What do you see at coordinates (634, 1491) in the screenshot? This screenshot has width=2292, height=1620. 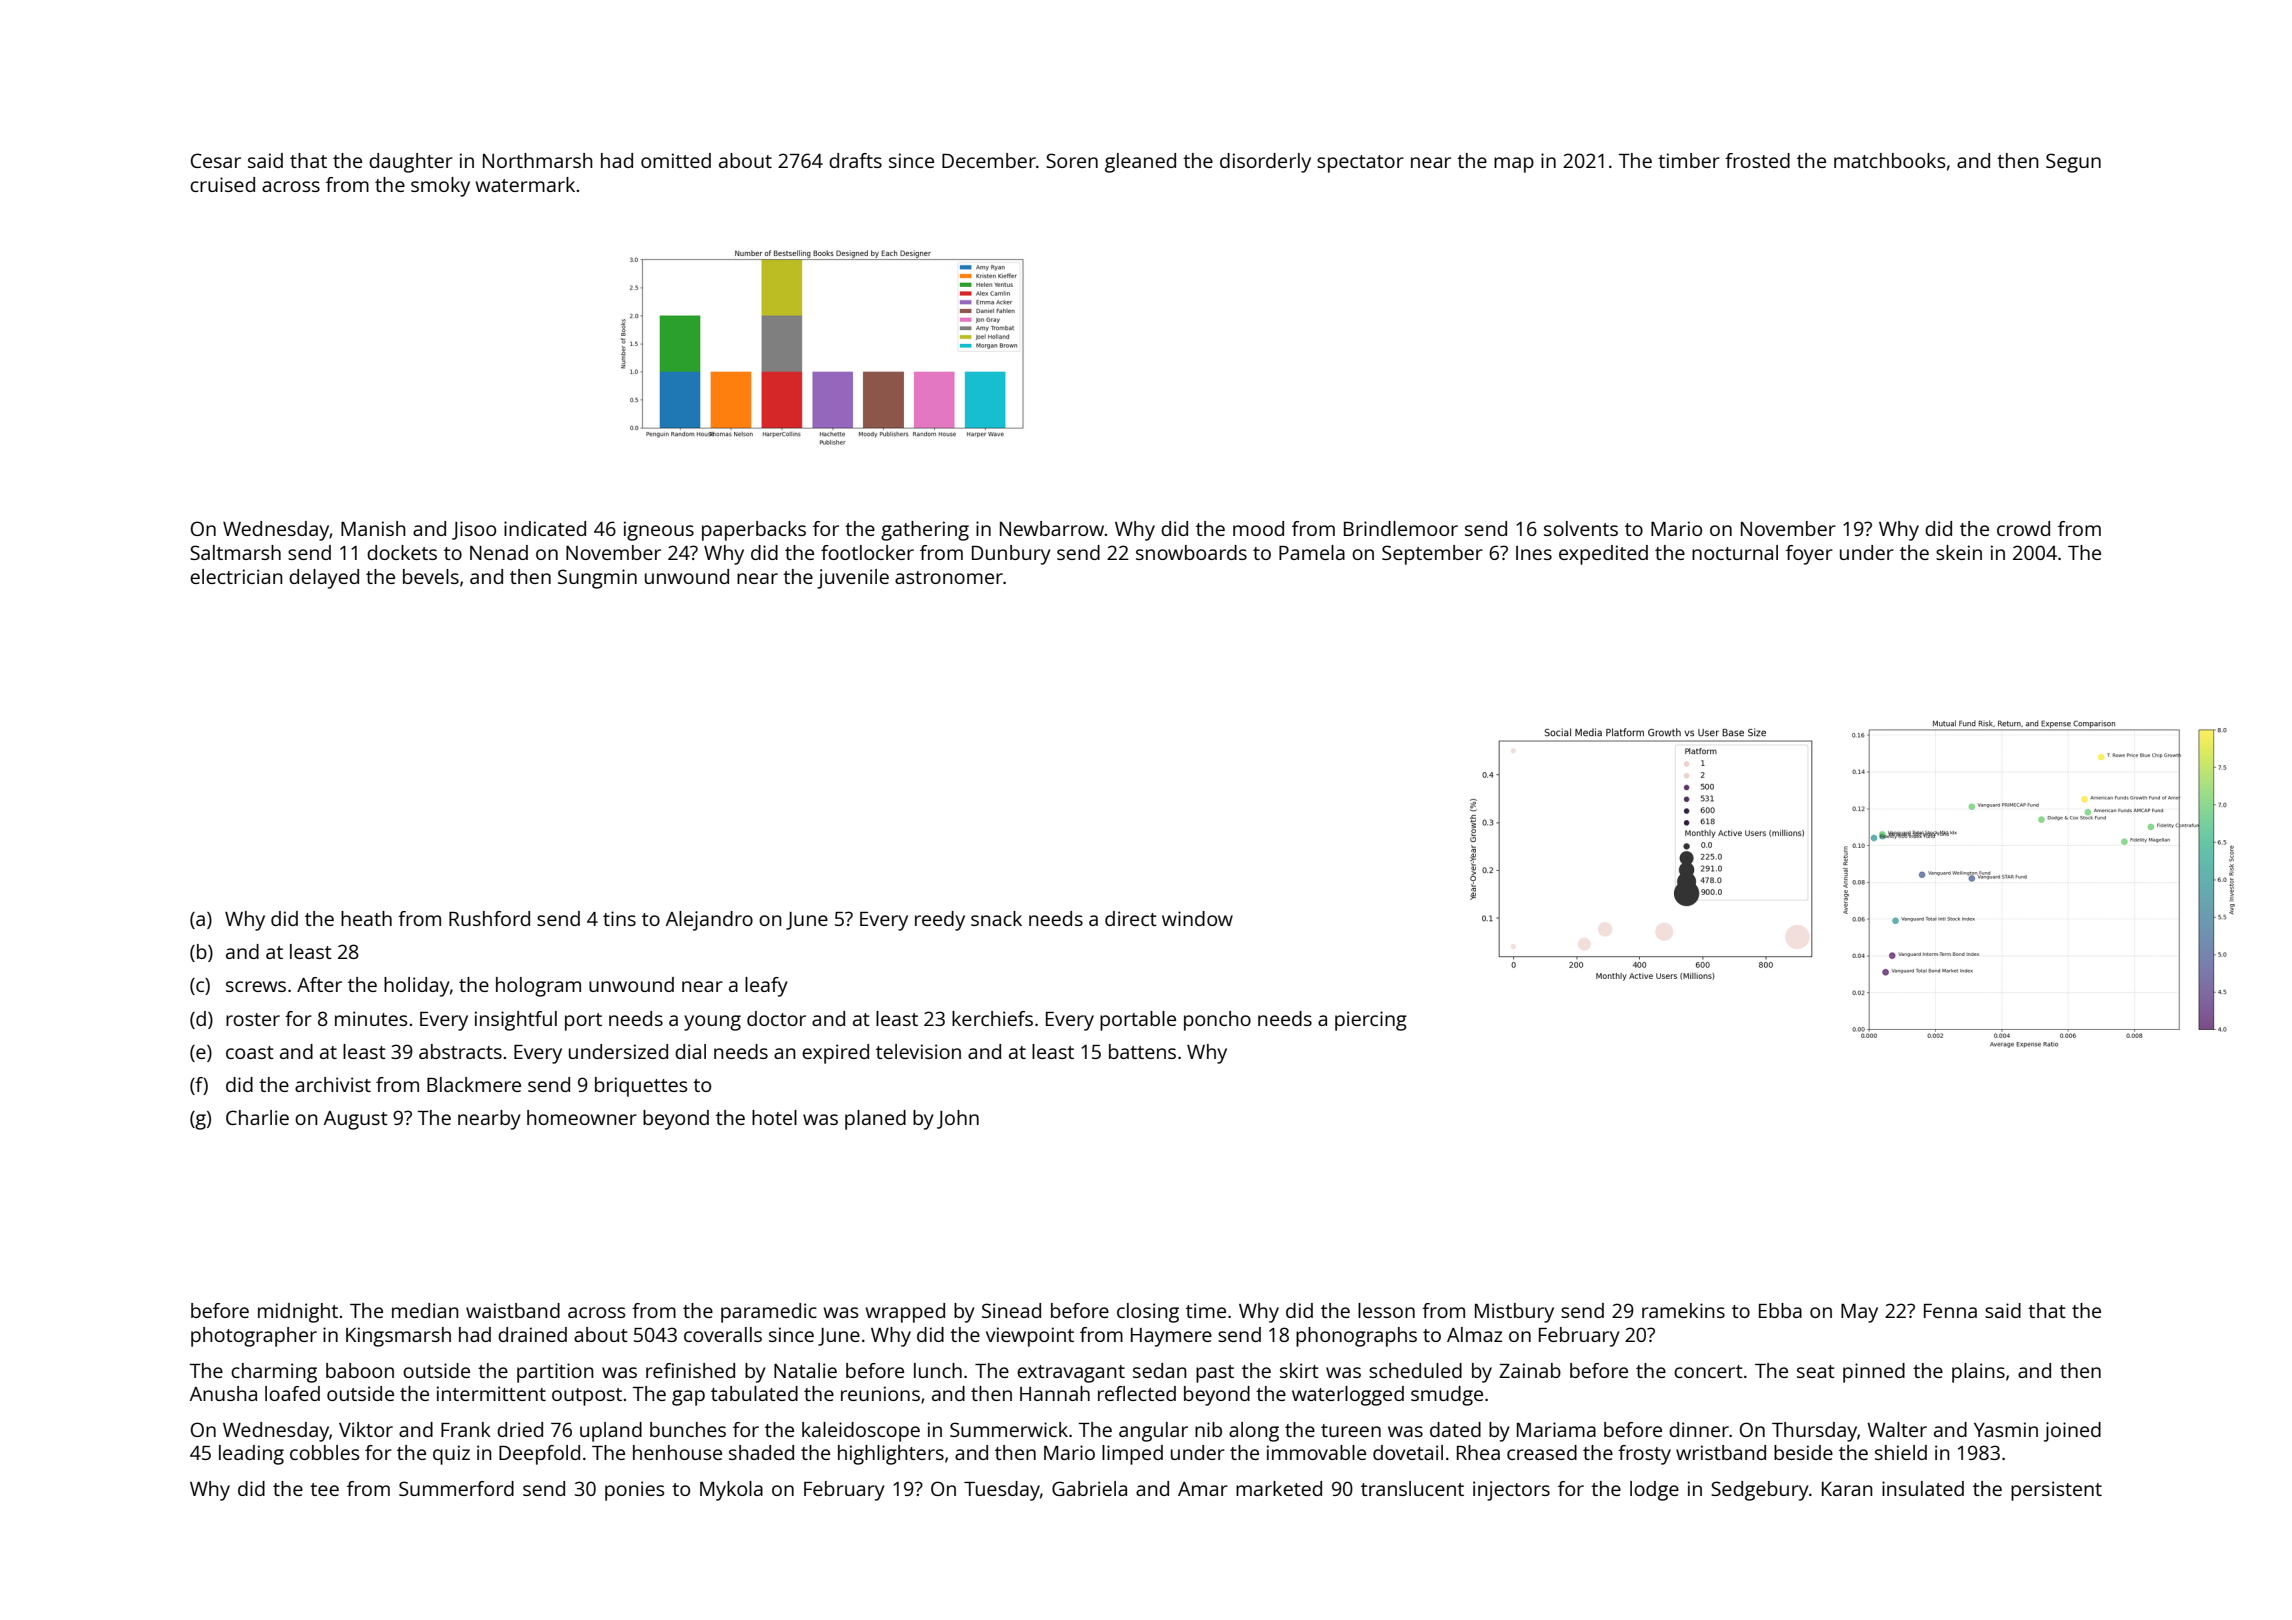 I see `ponies` at bounding box center [634, 1491].
